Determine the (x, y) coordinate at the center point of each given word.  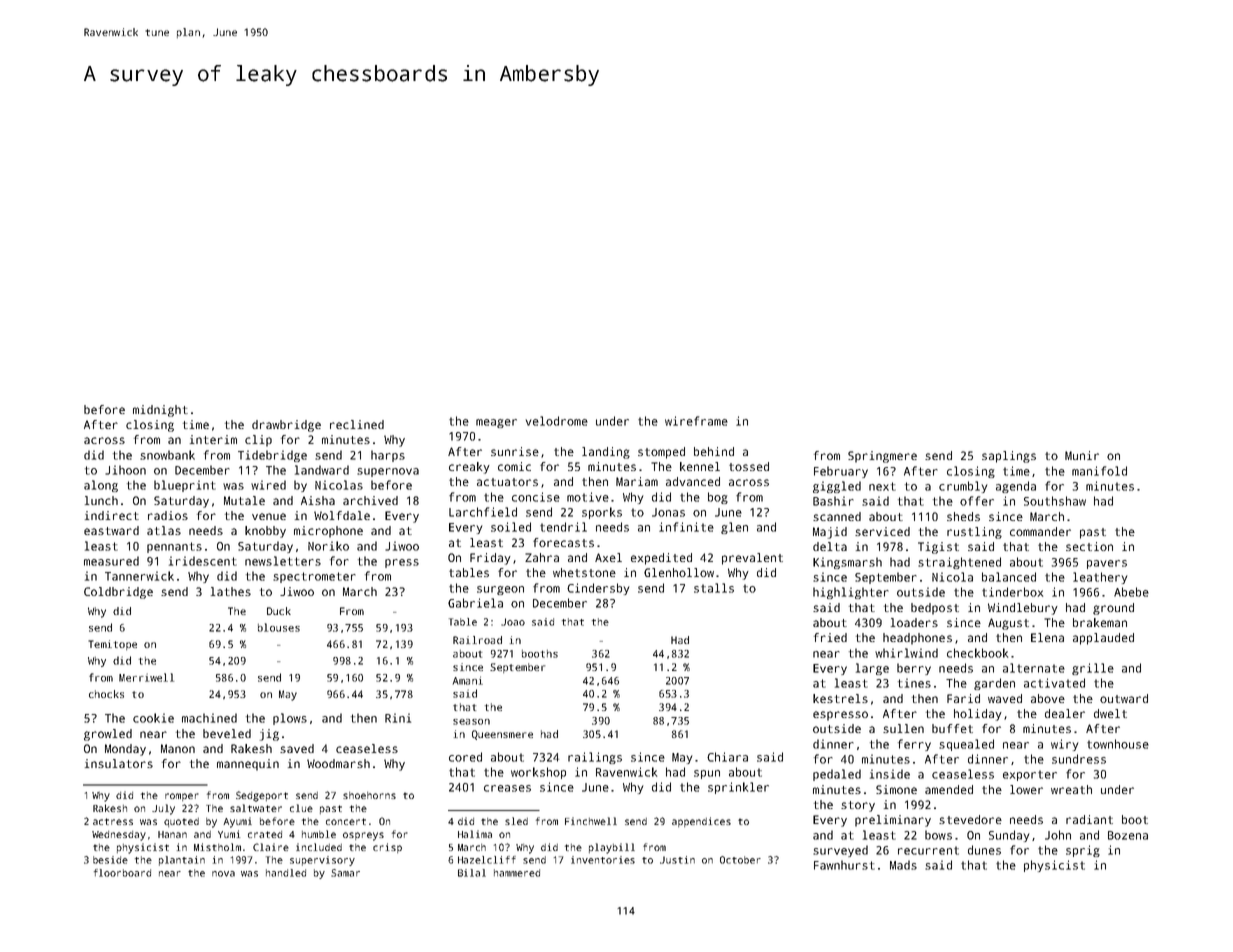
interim (213, 439)
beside (110, 860)
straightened (959, 563)
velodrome (556, 421)
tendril (563, 527)
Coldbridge (118, 593)
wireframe (696, 421)
